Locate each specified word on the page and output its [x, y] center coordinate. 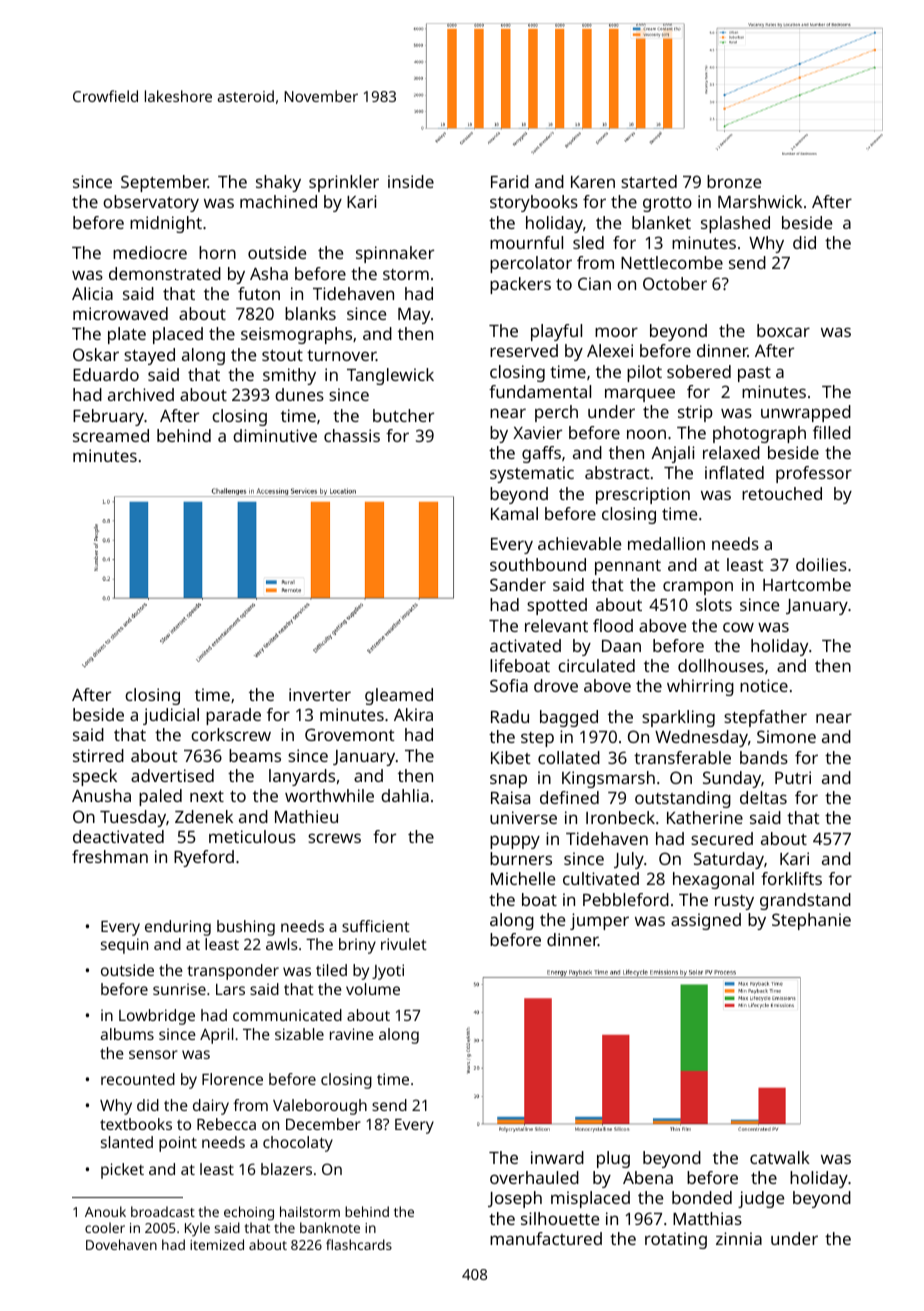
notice [764, 685]
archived [141, 394]
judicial [171, 716]
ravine [352, 1034]
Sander [518, 584]
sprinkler [344, 183]
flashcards [359, 1244]
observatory [151, 203]
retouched [782, 493]
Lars [230, 989]
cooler [105, 1227]
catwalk [780, 1157]
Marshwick [760, 201]
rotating [676, 1240]
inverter [320, 694]
